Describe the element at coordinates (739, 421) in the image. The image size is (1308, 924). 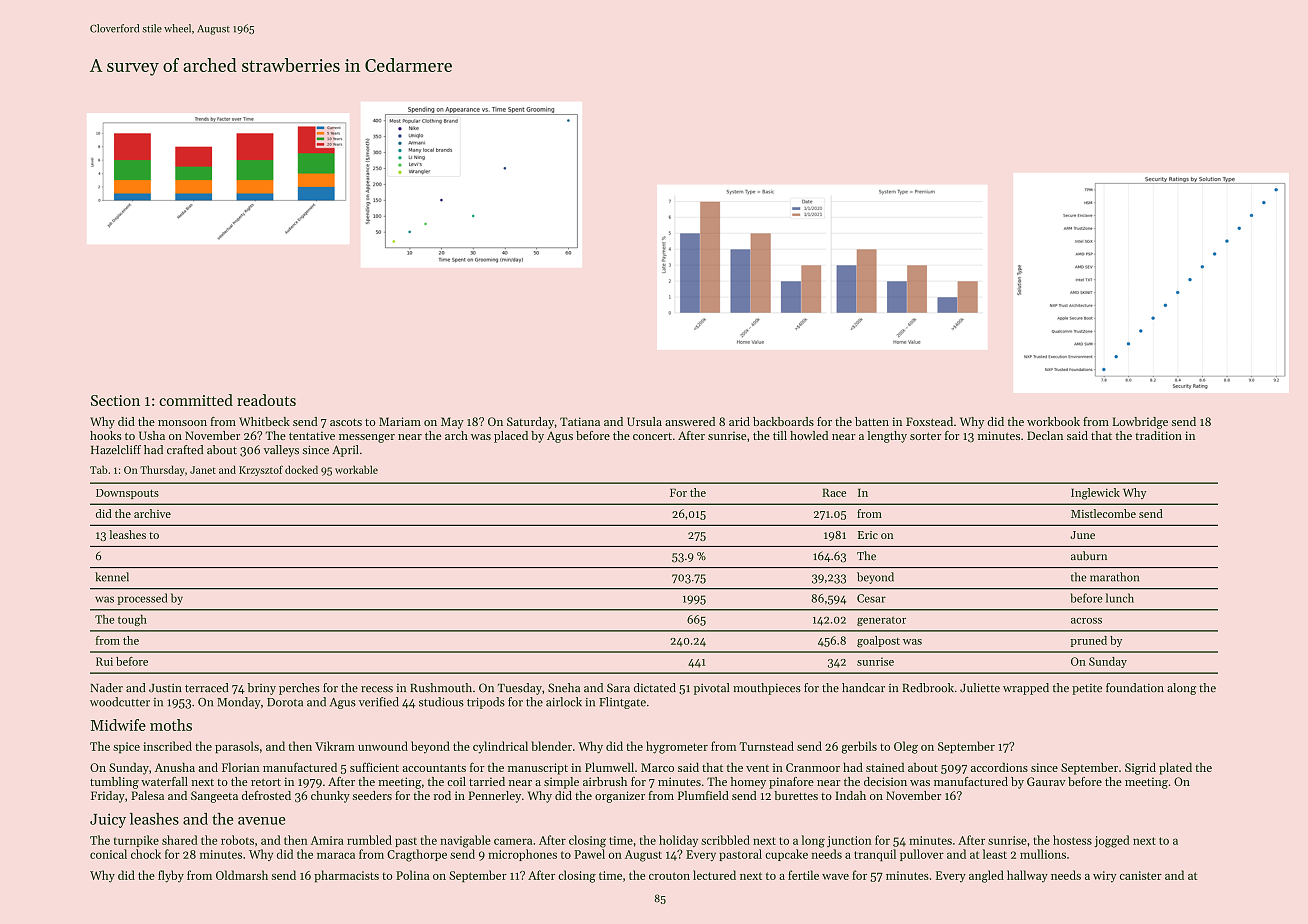
I see `arid` at that location.
